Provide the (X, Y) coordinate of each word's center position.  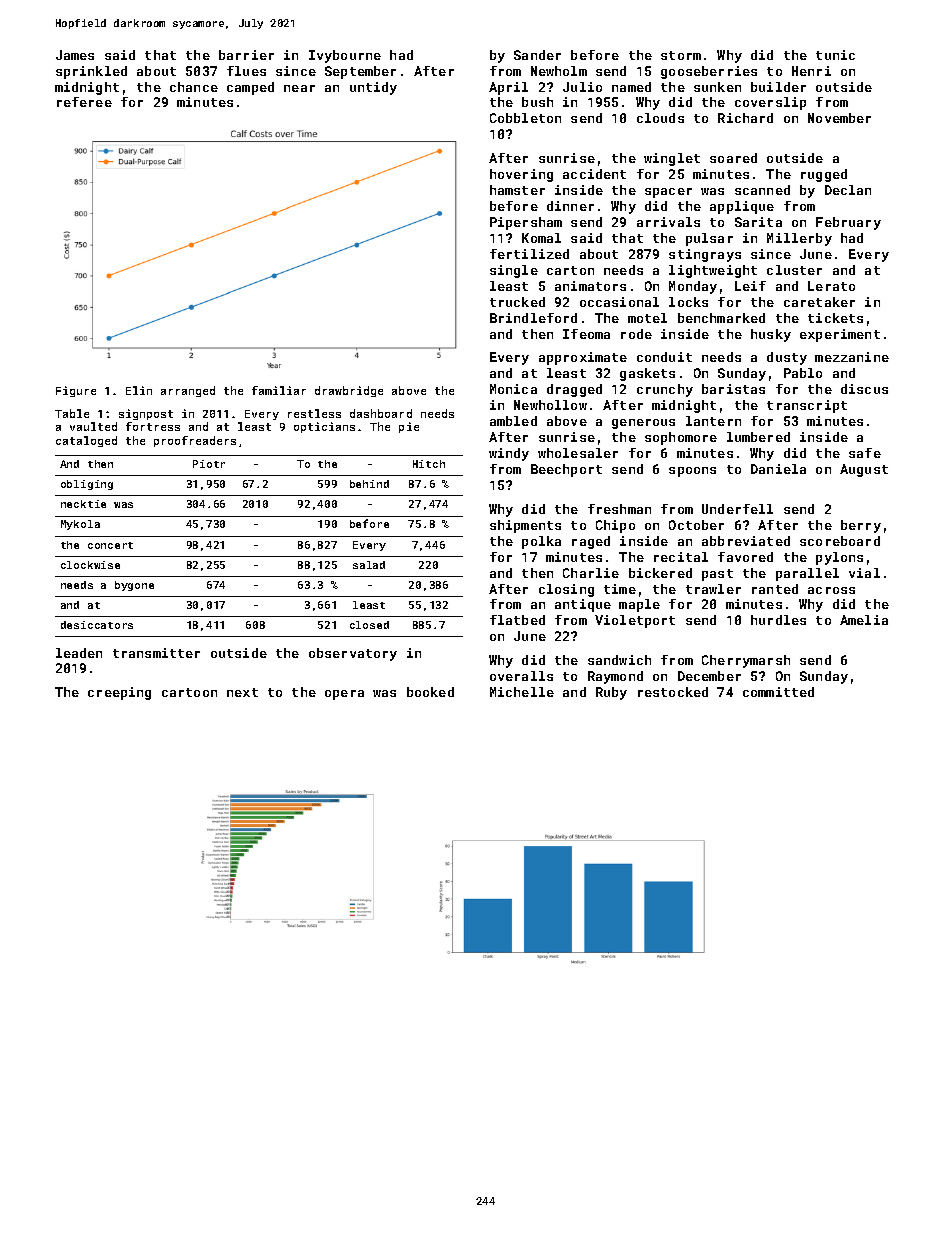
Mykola (80, 525)
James (75, 55)
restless (314, 413)
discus (864, 389)
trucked (517, 302)
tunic (835, 55)
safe (865, 453)
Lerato (831, 286)
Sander (537, 55)
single (514, 271)
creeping (119, 693)
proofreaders (195, 441)
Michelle (522, 692)
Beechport (566, 470)
